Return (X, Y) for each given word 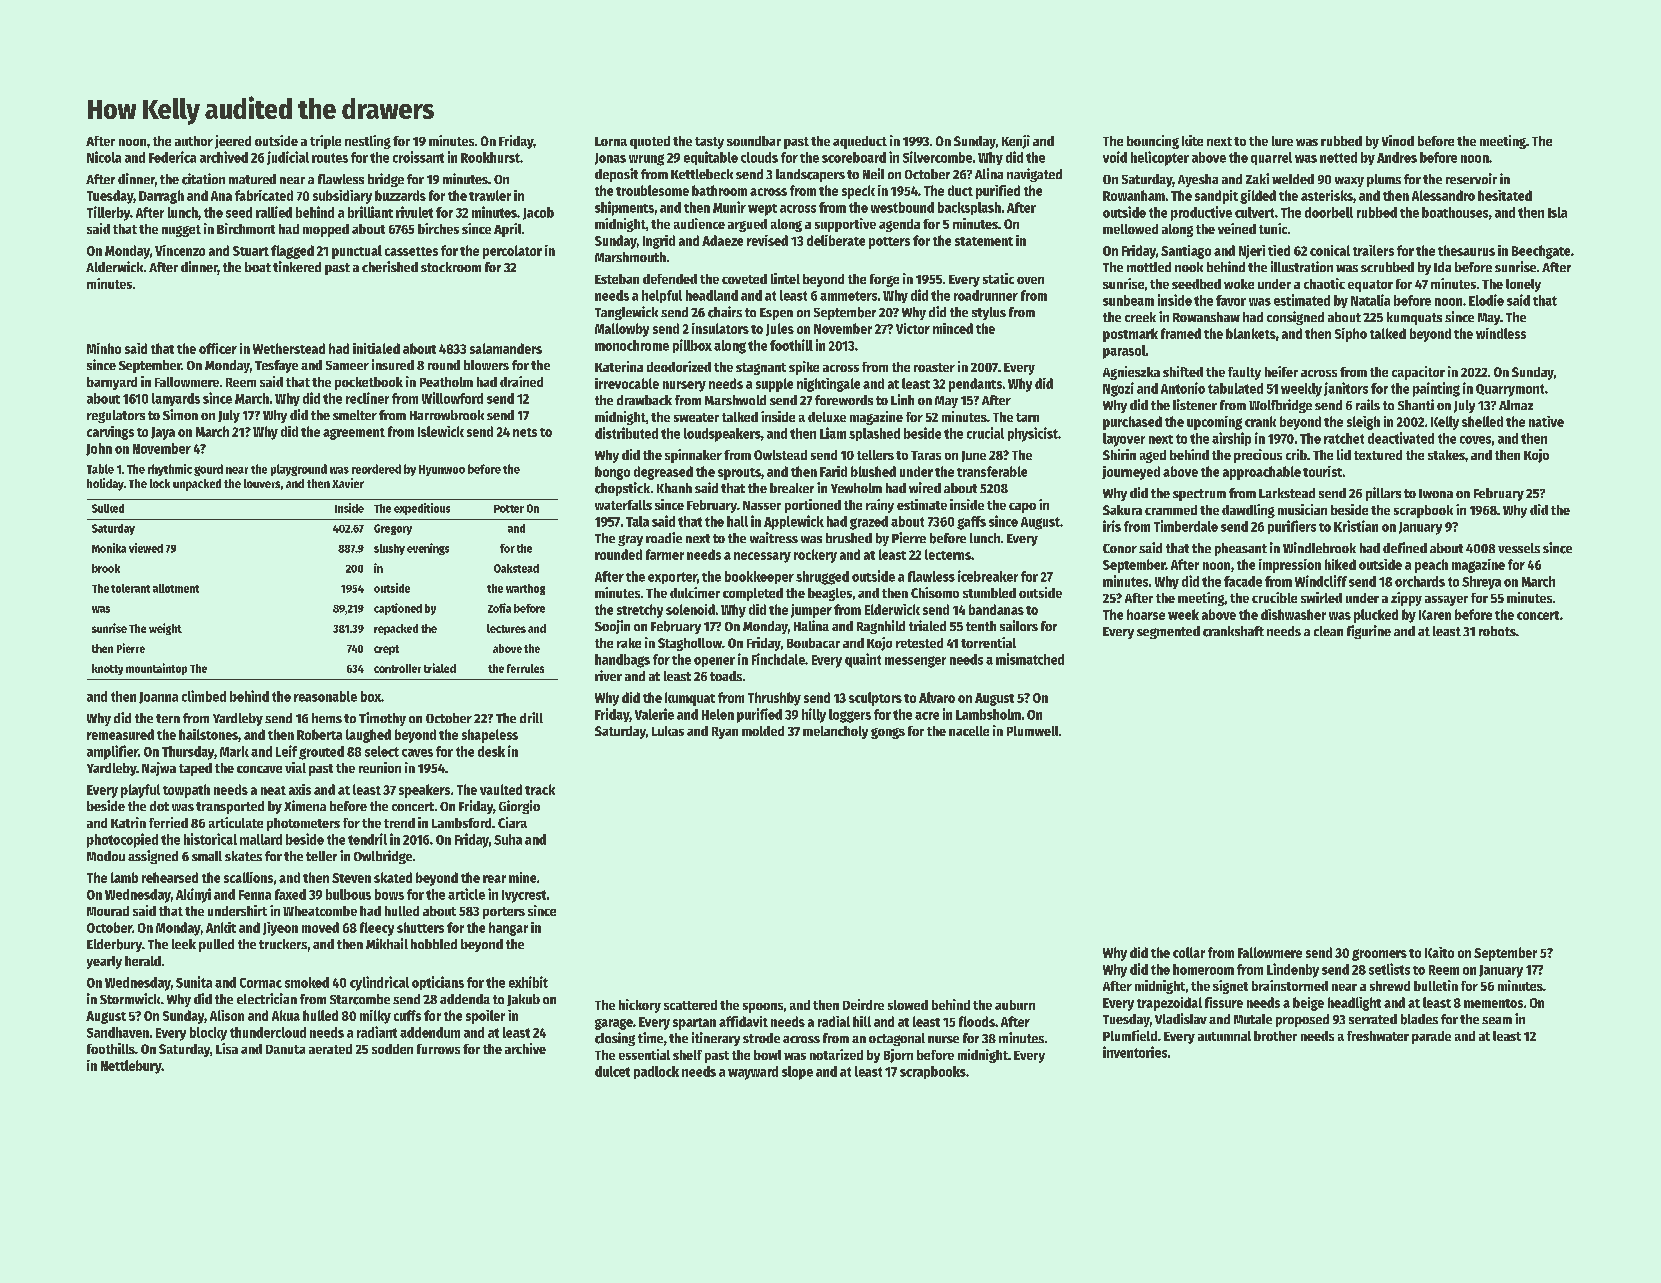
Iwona (1436, 493)
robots (1497, 631)
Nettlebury (131, 1067)
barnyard (112, 383)
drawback (644, 400)
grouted (321, 753)
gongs (888, 733)
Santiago (1186, 252)
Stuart (251, 251)
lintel (785, 278)
